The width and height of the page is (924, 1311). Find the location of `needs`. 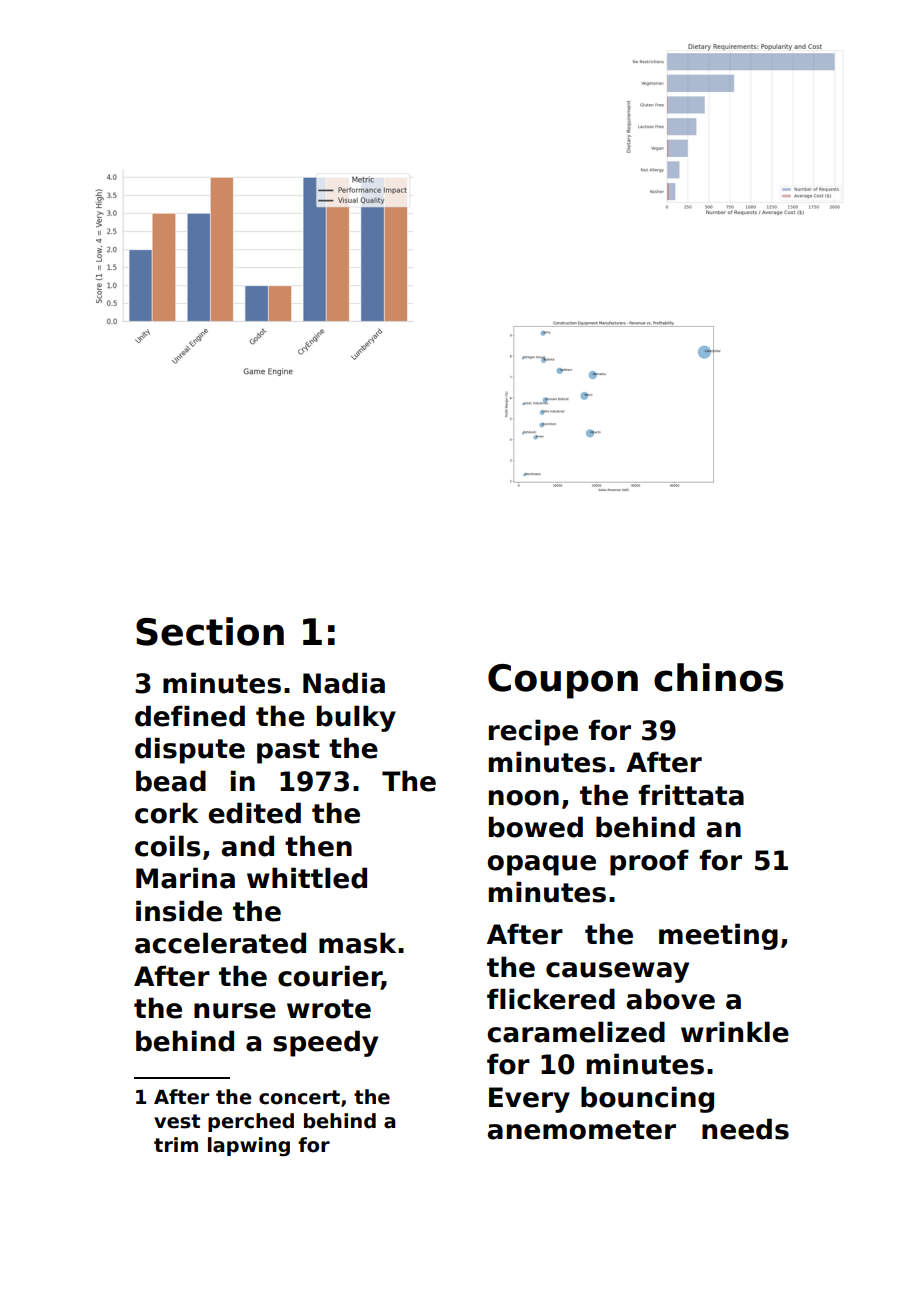

needs is located at coordinates (745, 1129).
